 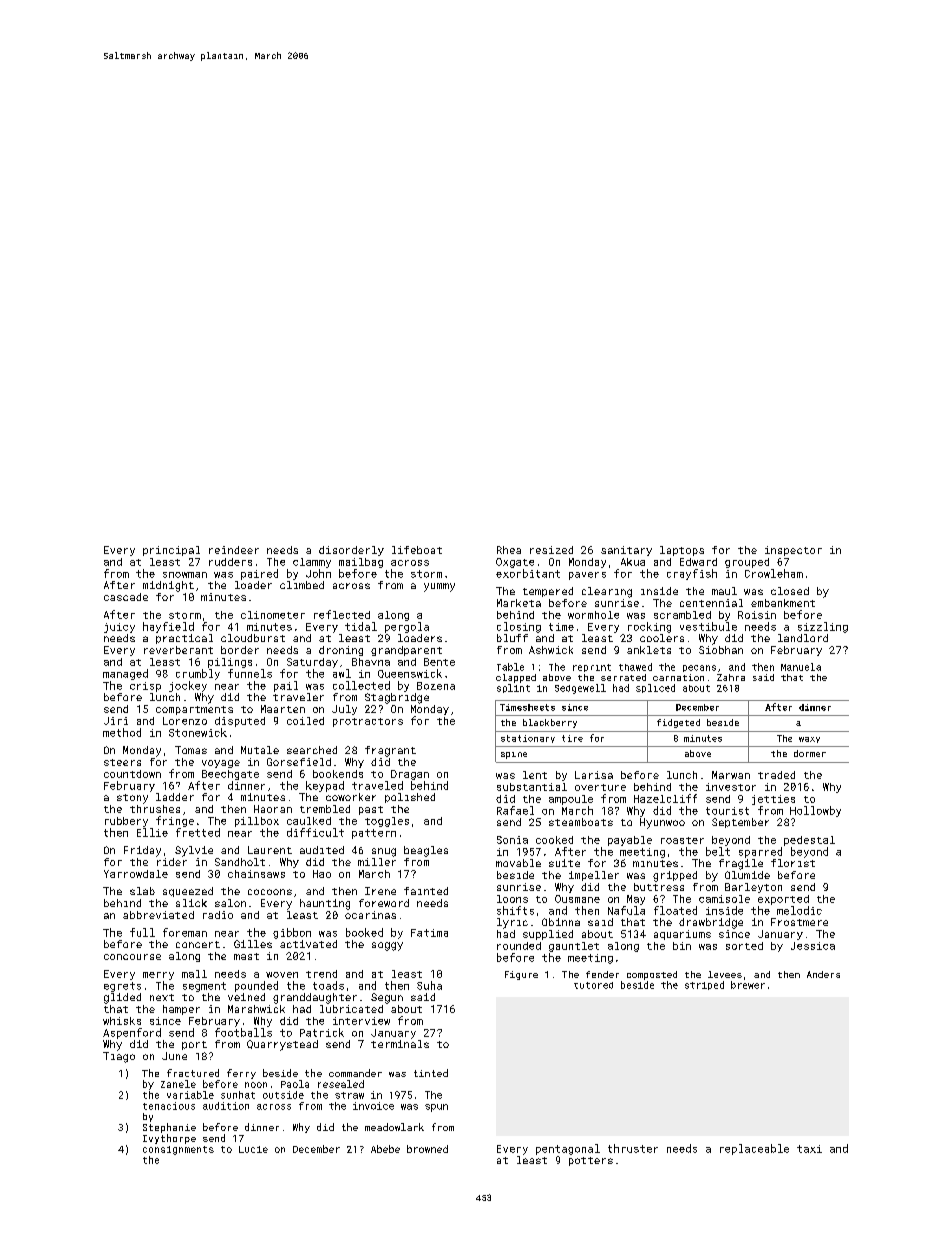 What do you see at coordinates (312, 750) in the page?
I see `searched` at bounding box center [312, 750].
